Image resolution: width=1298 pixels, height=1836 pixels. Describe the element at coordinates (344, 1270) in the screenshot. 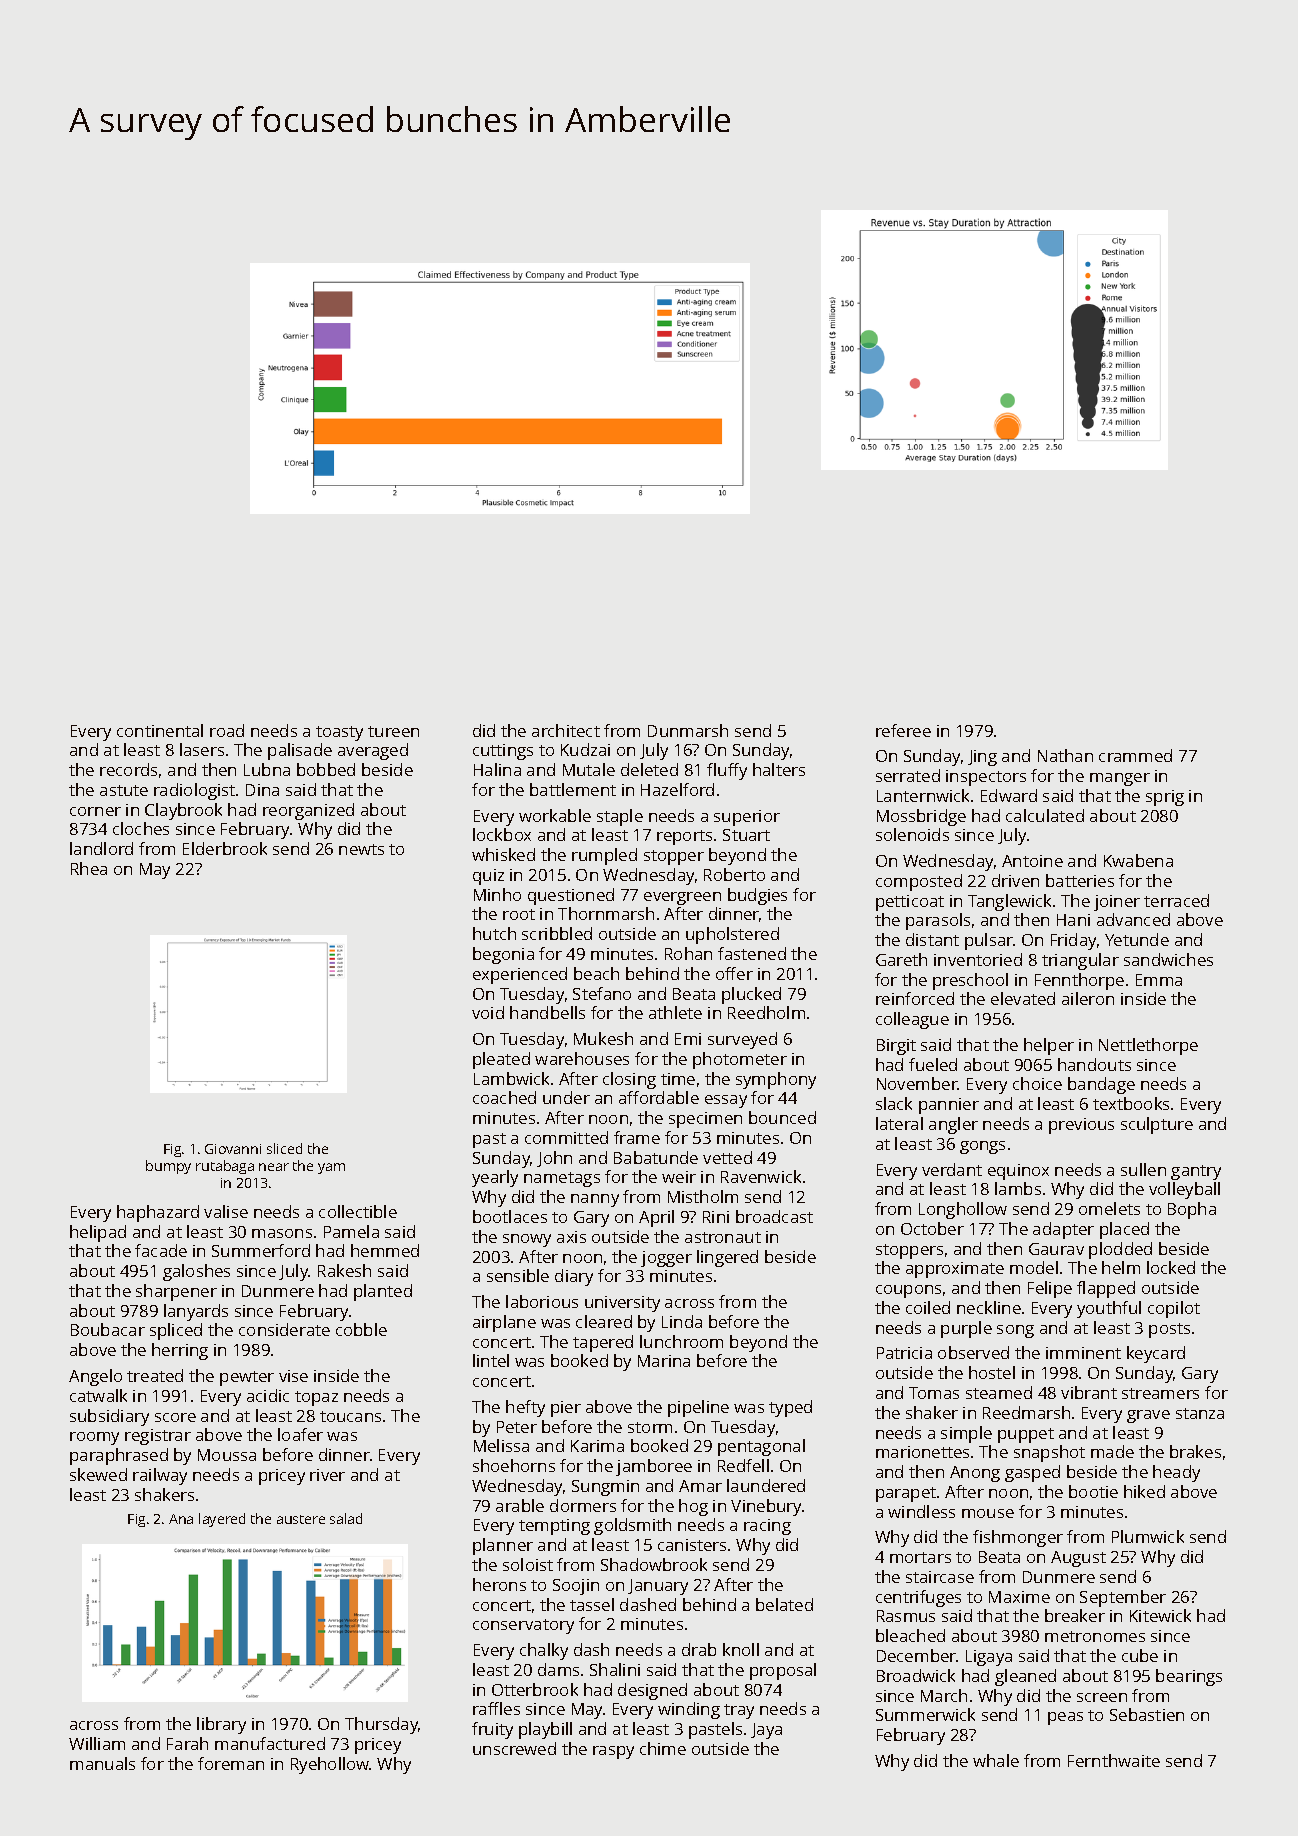

I see `Rakesh` at that location.
